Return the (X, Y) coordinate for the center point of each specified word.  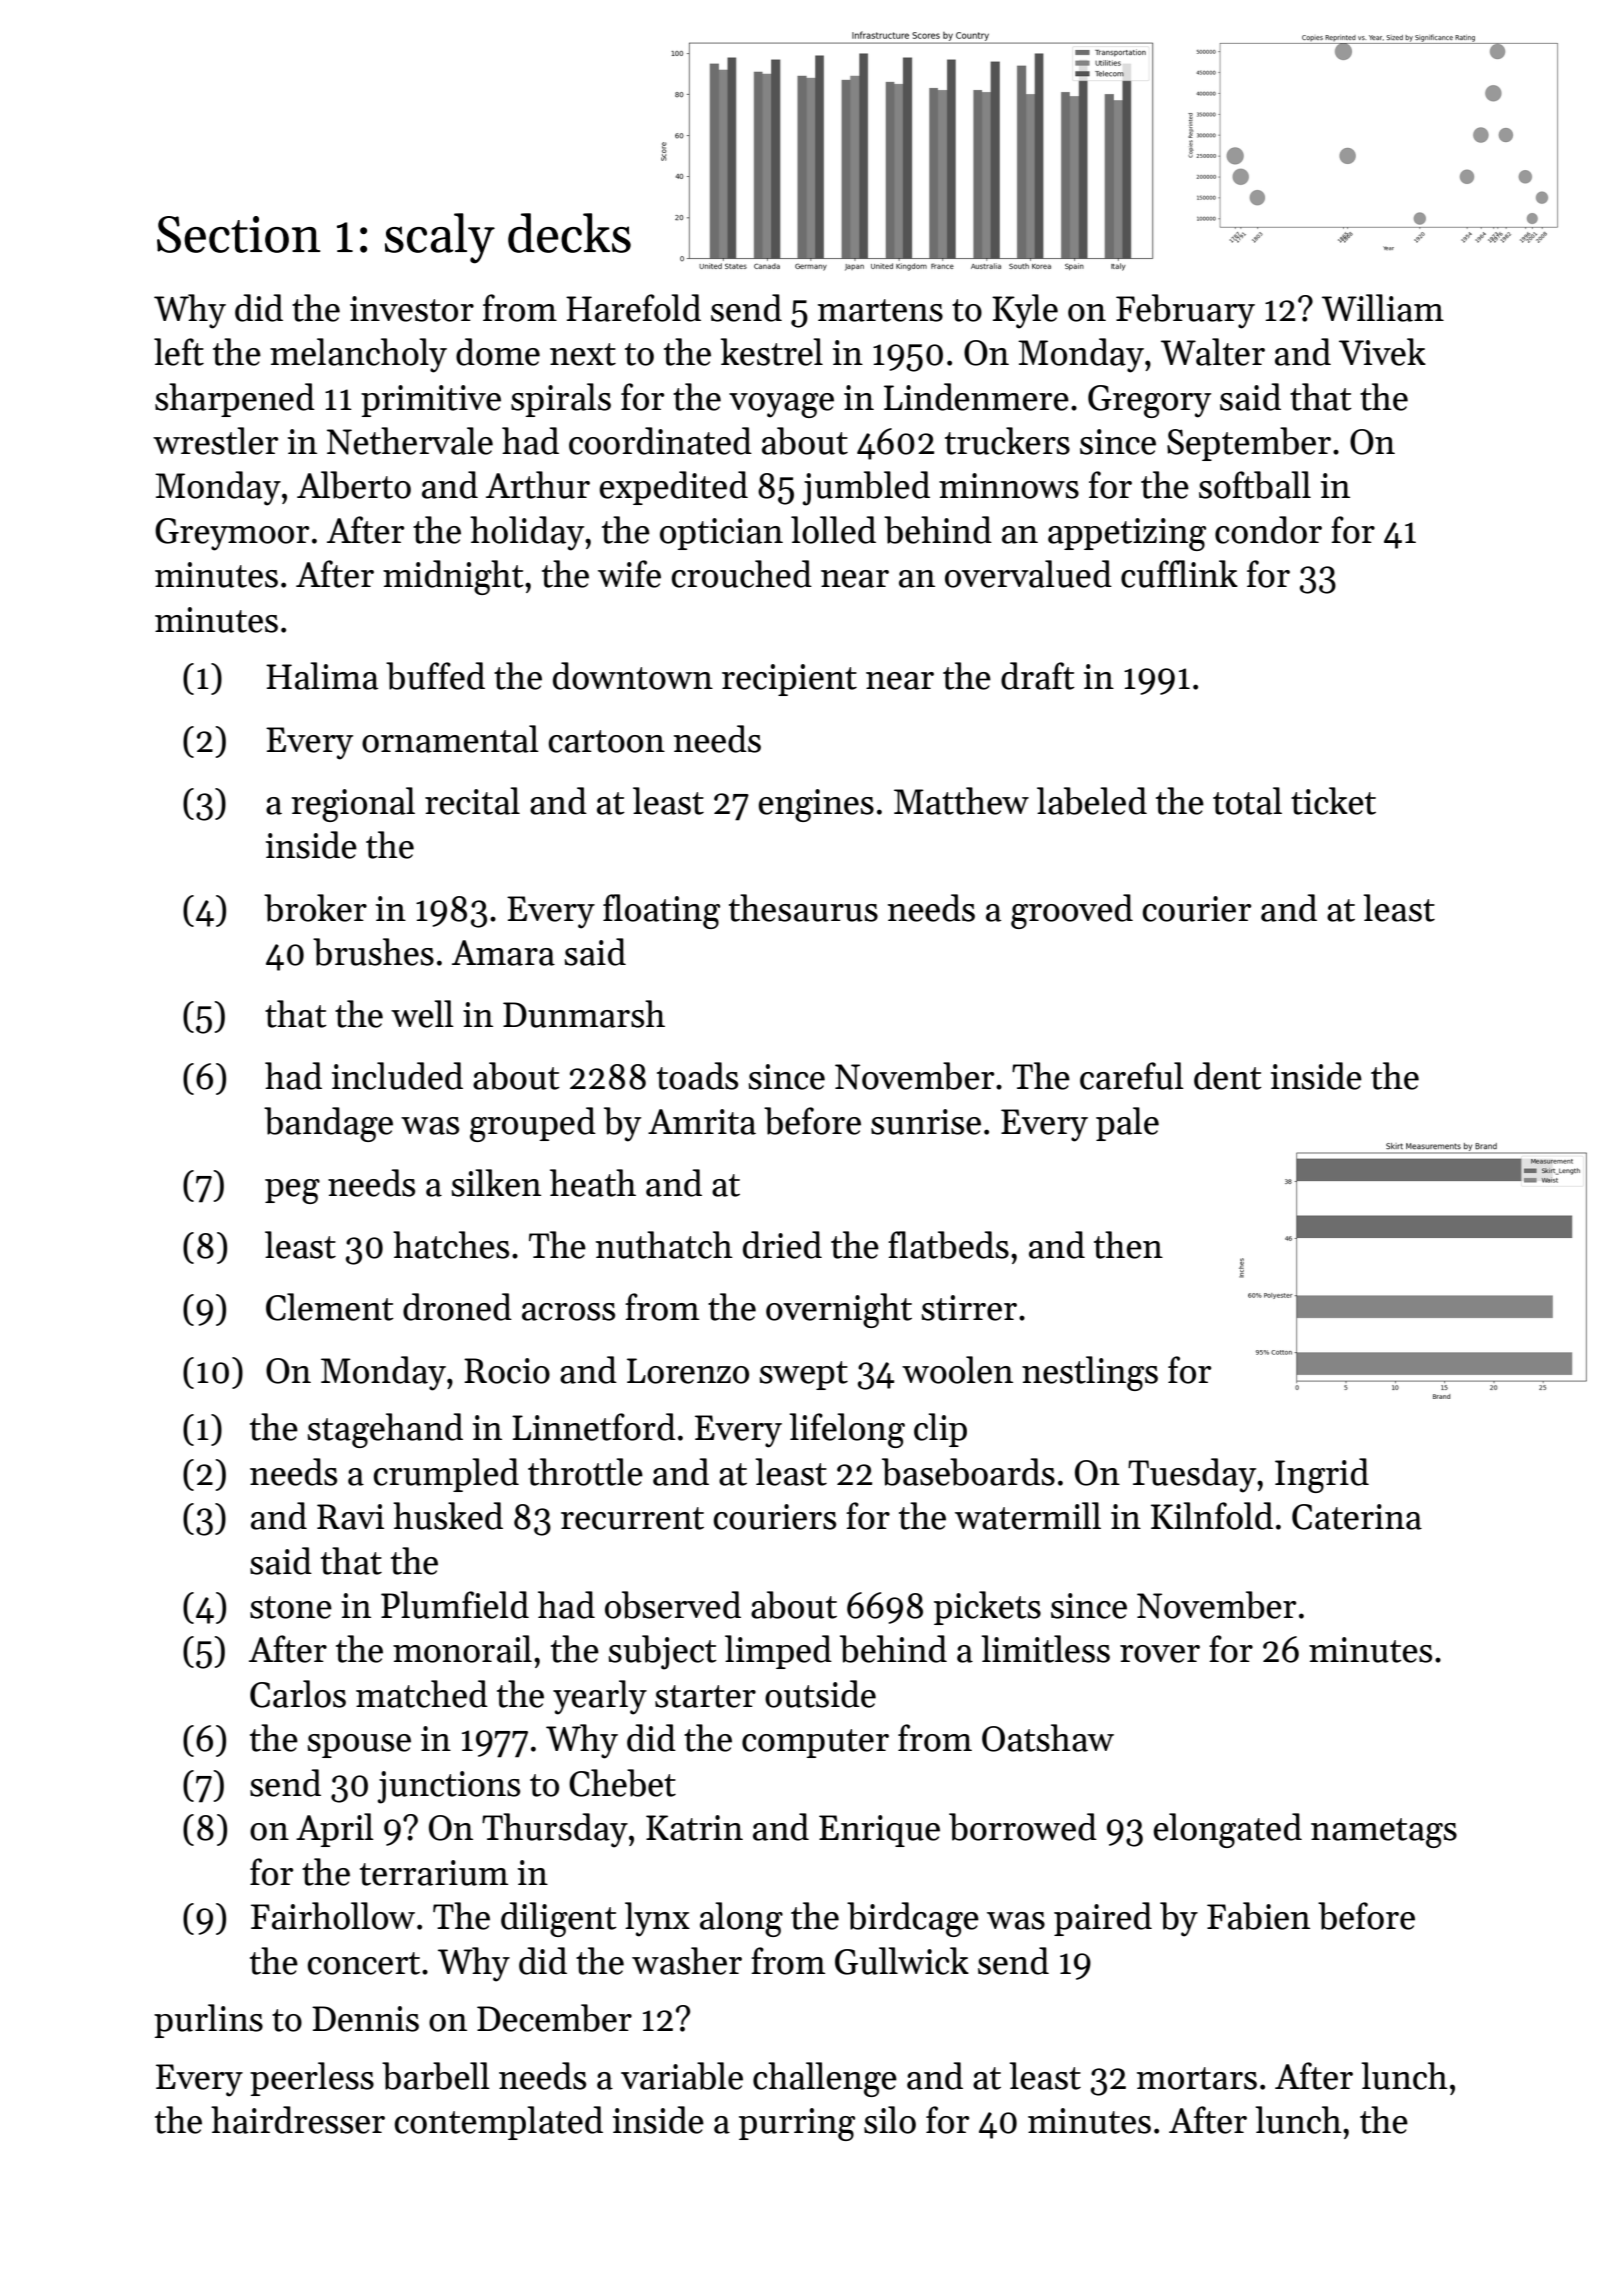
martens (880, 310)
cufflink (1179, 574)
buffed (435, 676)
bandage (328, 1124)
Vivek (1382, 352)
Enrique (879, 1831)
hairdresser (298, 2120)
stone (291, 1607)
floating (661, 911)
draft (1038, 676)
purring (797, 2124)
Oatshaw (1048, 1738)
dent (1228, 1076)
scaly (440, 238)
